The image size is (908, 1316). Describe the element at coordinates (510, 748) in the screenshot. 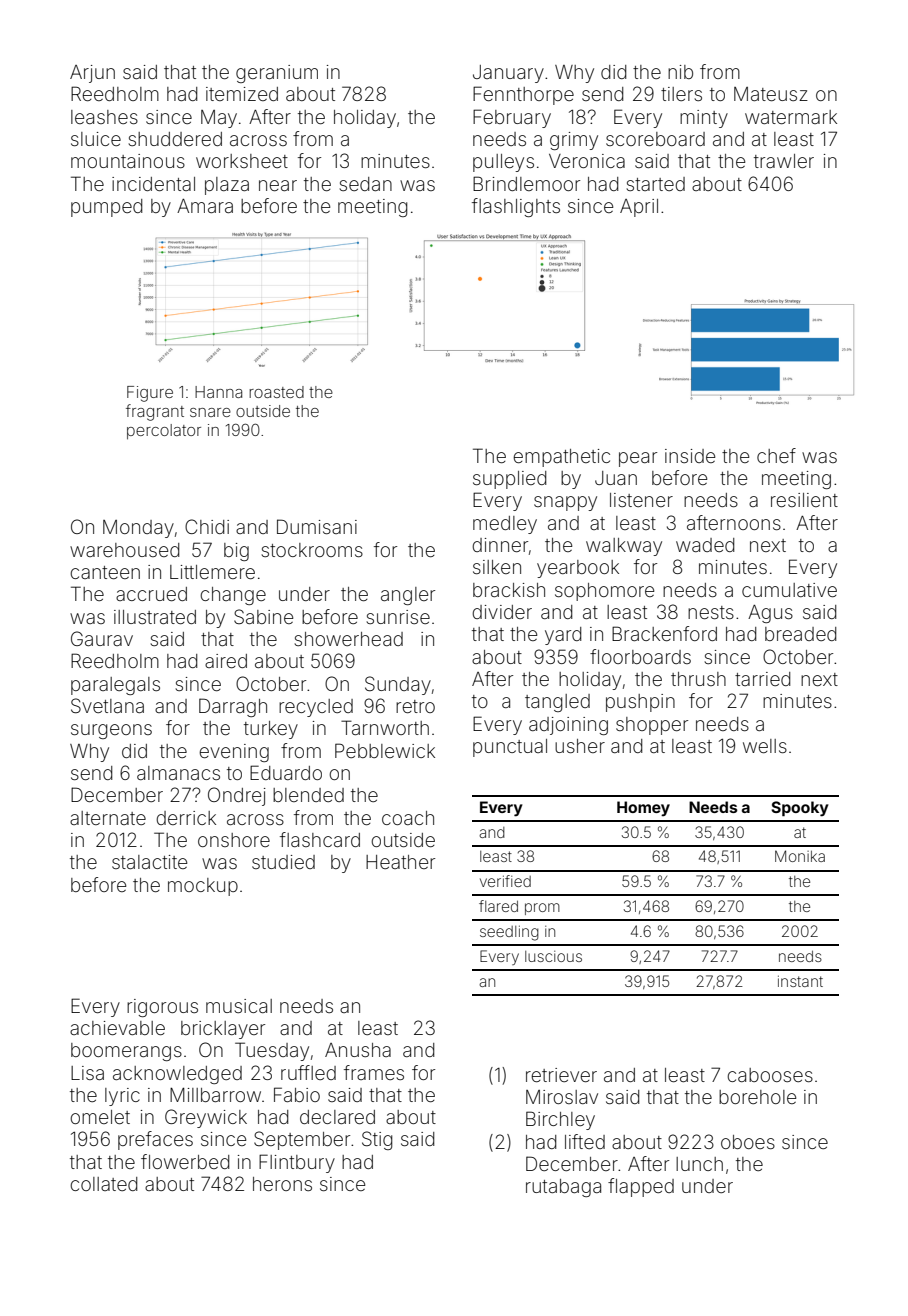

I see `punctual` at that location.
